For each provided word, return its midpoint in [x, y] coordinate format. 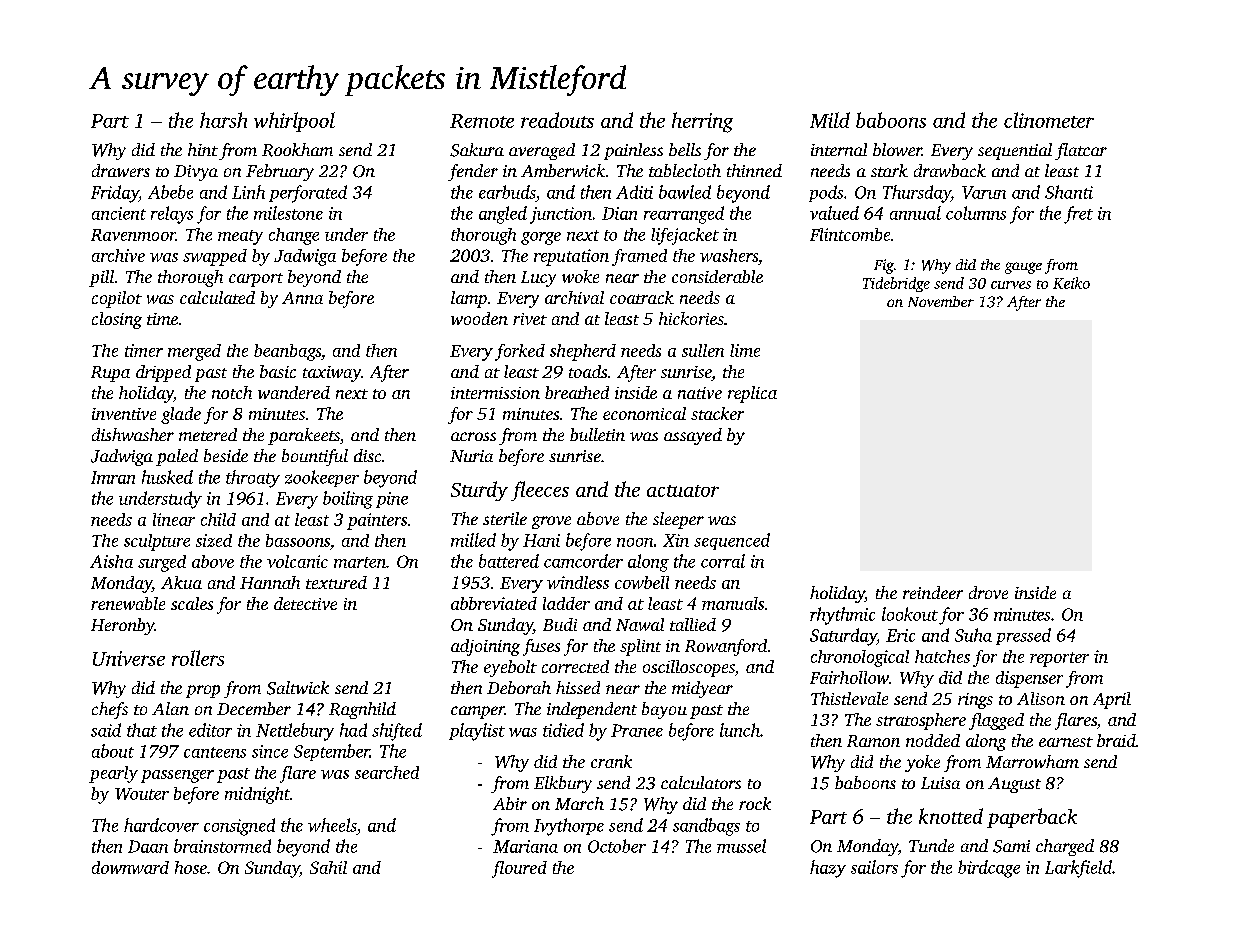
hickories [691, 318]
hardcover [161, 825]
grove [551, 522]
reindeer [933, 592]
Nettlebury [295, 732]
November [941, 301]
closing [117, 320]
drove [988, 592]
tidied [563, 730]
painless [633, 151]
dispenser [1029, 679]
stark [889, 170]
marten [360, 562]
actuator [683, 491]
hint [203, 149]
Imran [113, 477]
